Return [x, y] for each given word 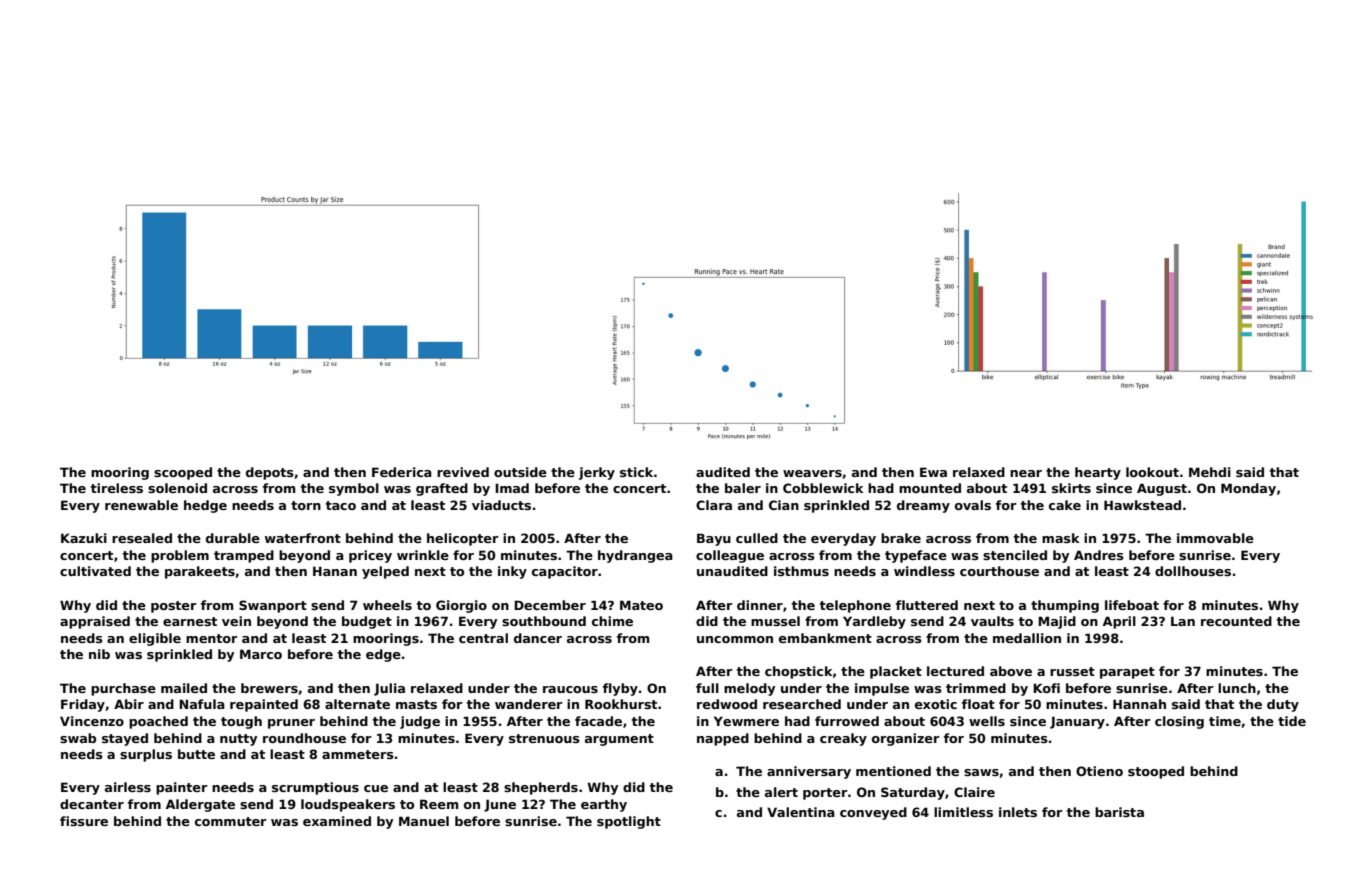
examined [337, 821]
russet [1072, 671]
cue [376, 788]
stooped [1156, 772]
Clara [714, 505]
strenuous [544, 738]
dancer [538, 638]
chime [612, 621]
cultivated [95, 571]
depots [270, 473]
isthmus [801, 571]
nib [99, 654]
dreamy [923, 506]
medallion [1027, 638]
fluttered [927, 605]
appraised [95, 622]
